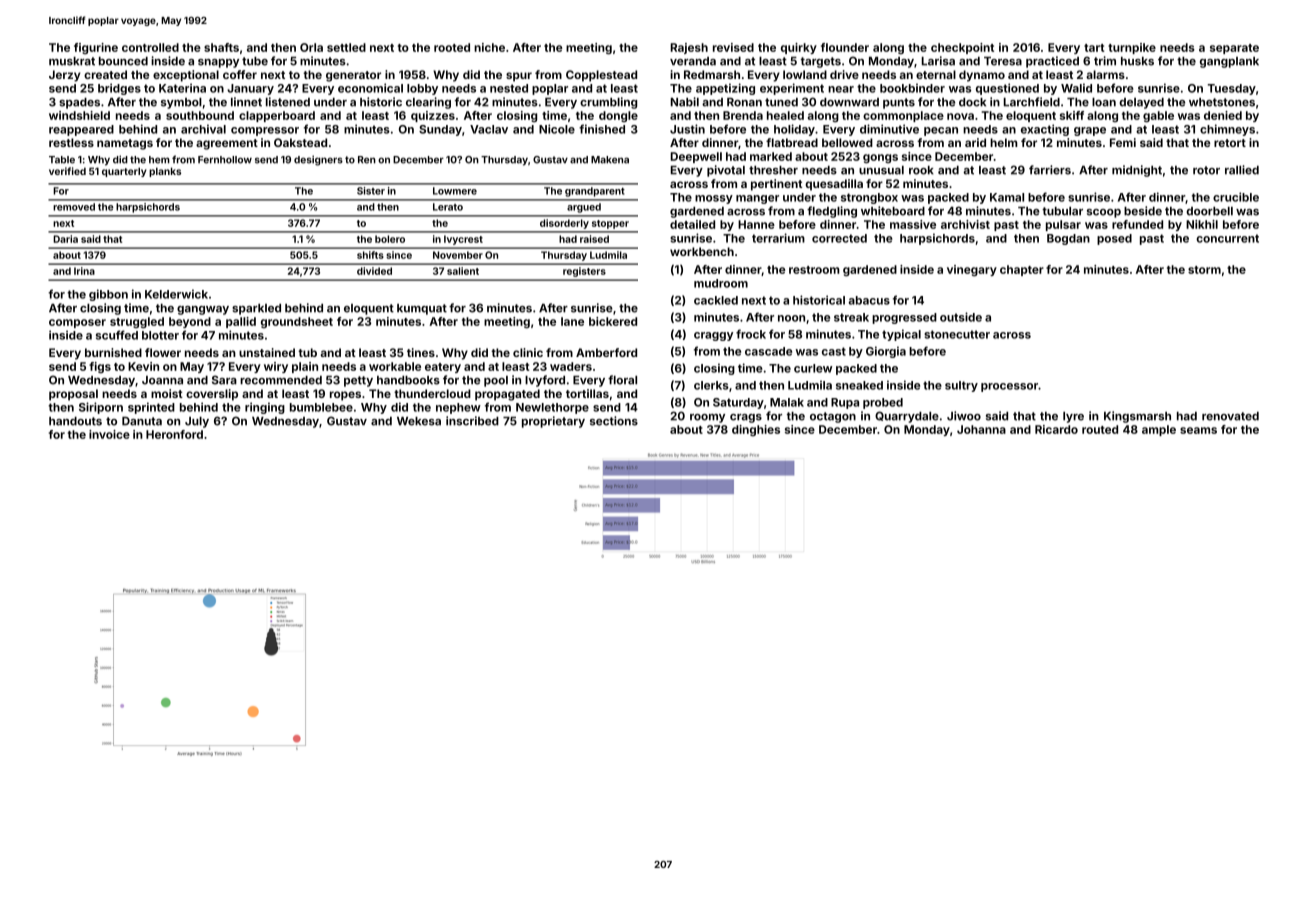 This screenshot has height=924, width=1308. Describe the element at coordinates (696, 157) in the screenshot. I see `Deepwell` at that location.
